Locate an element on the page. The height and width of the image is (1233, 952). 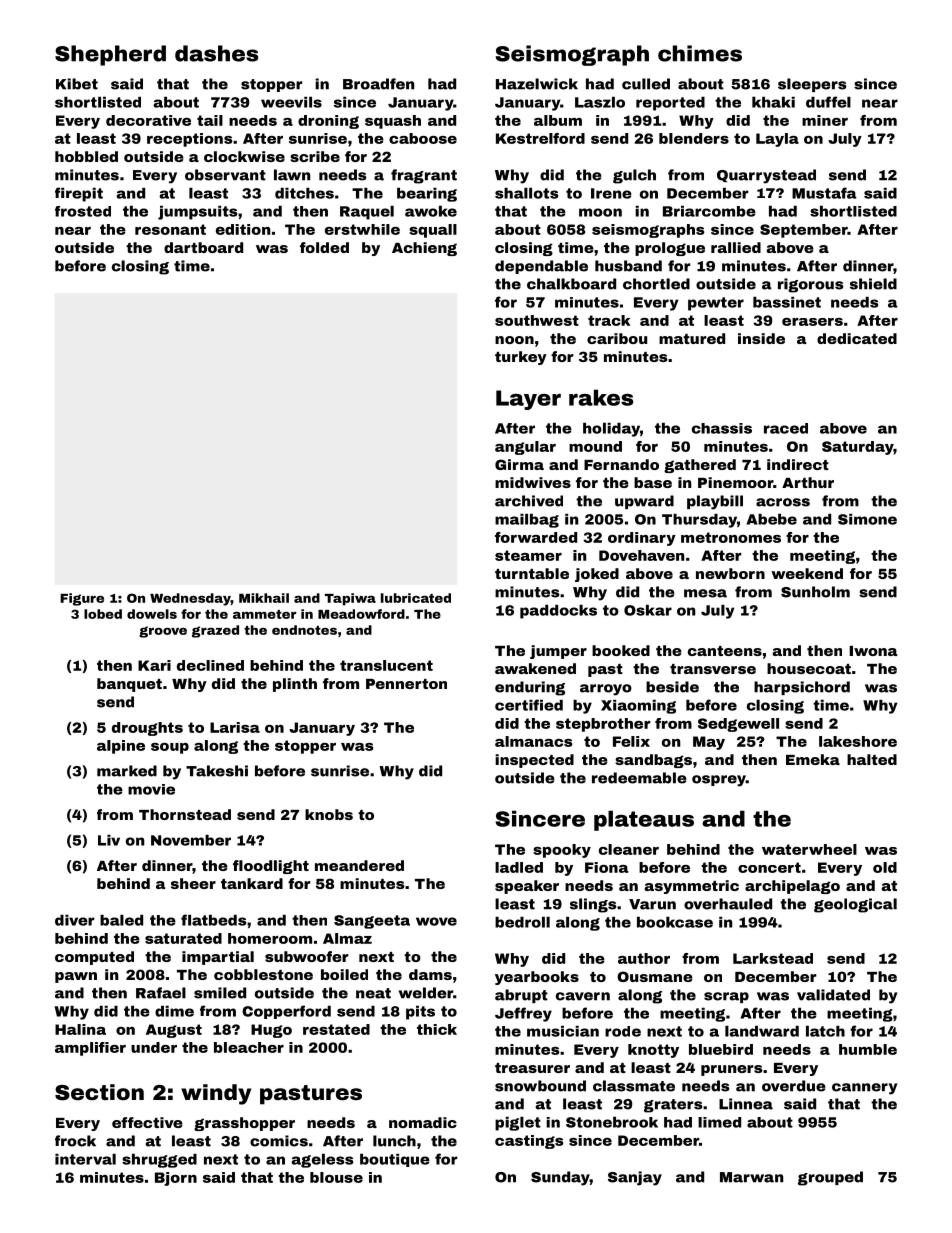
sleepers is located at coordinates (812, 85).
